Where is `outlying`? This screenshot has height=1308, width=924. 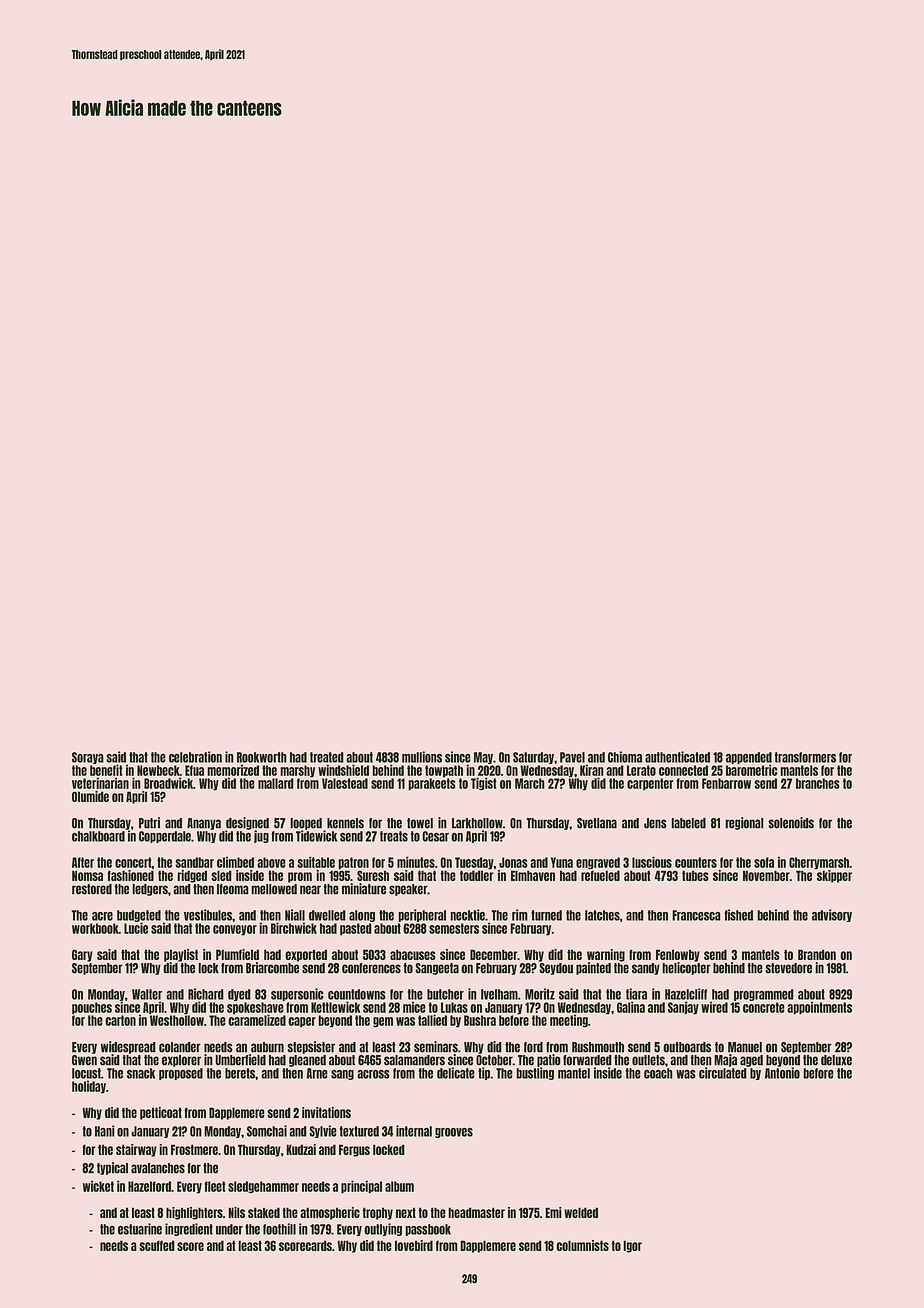
outlying is located at coordinates (383, 1229).
